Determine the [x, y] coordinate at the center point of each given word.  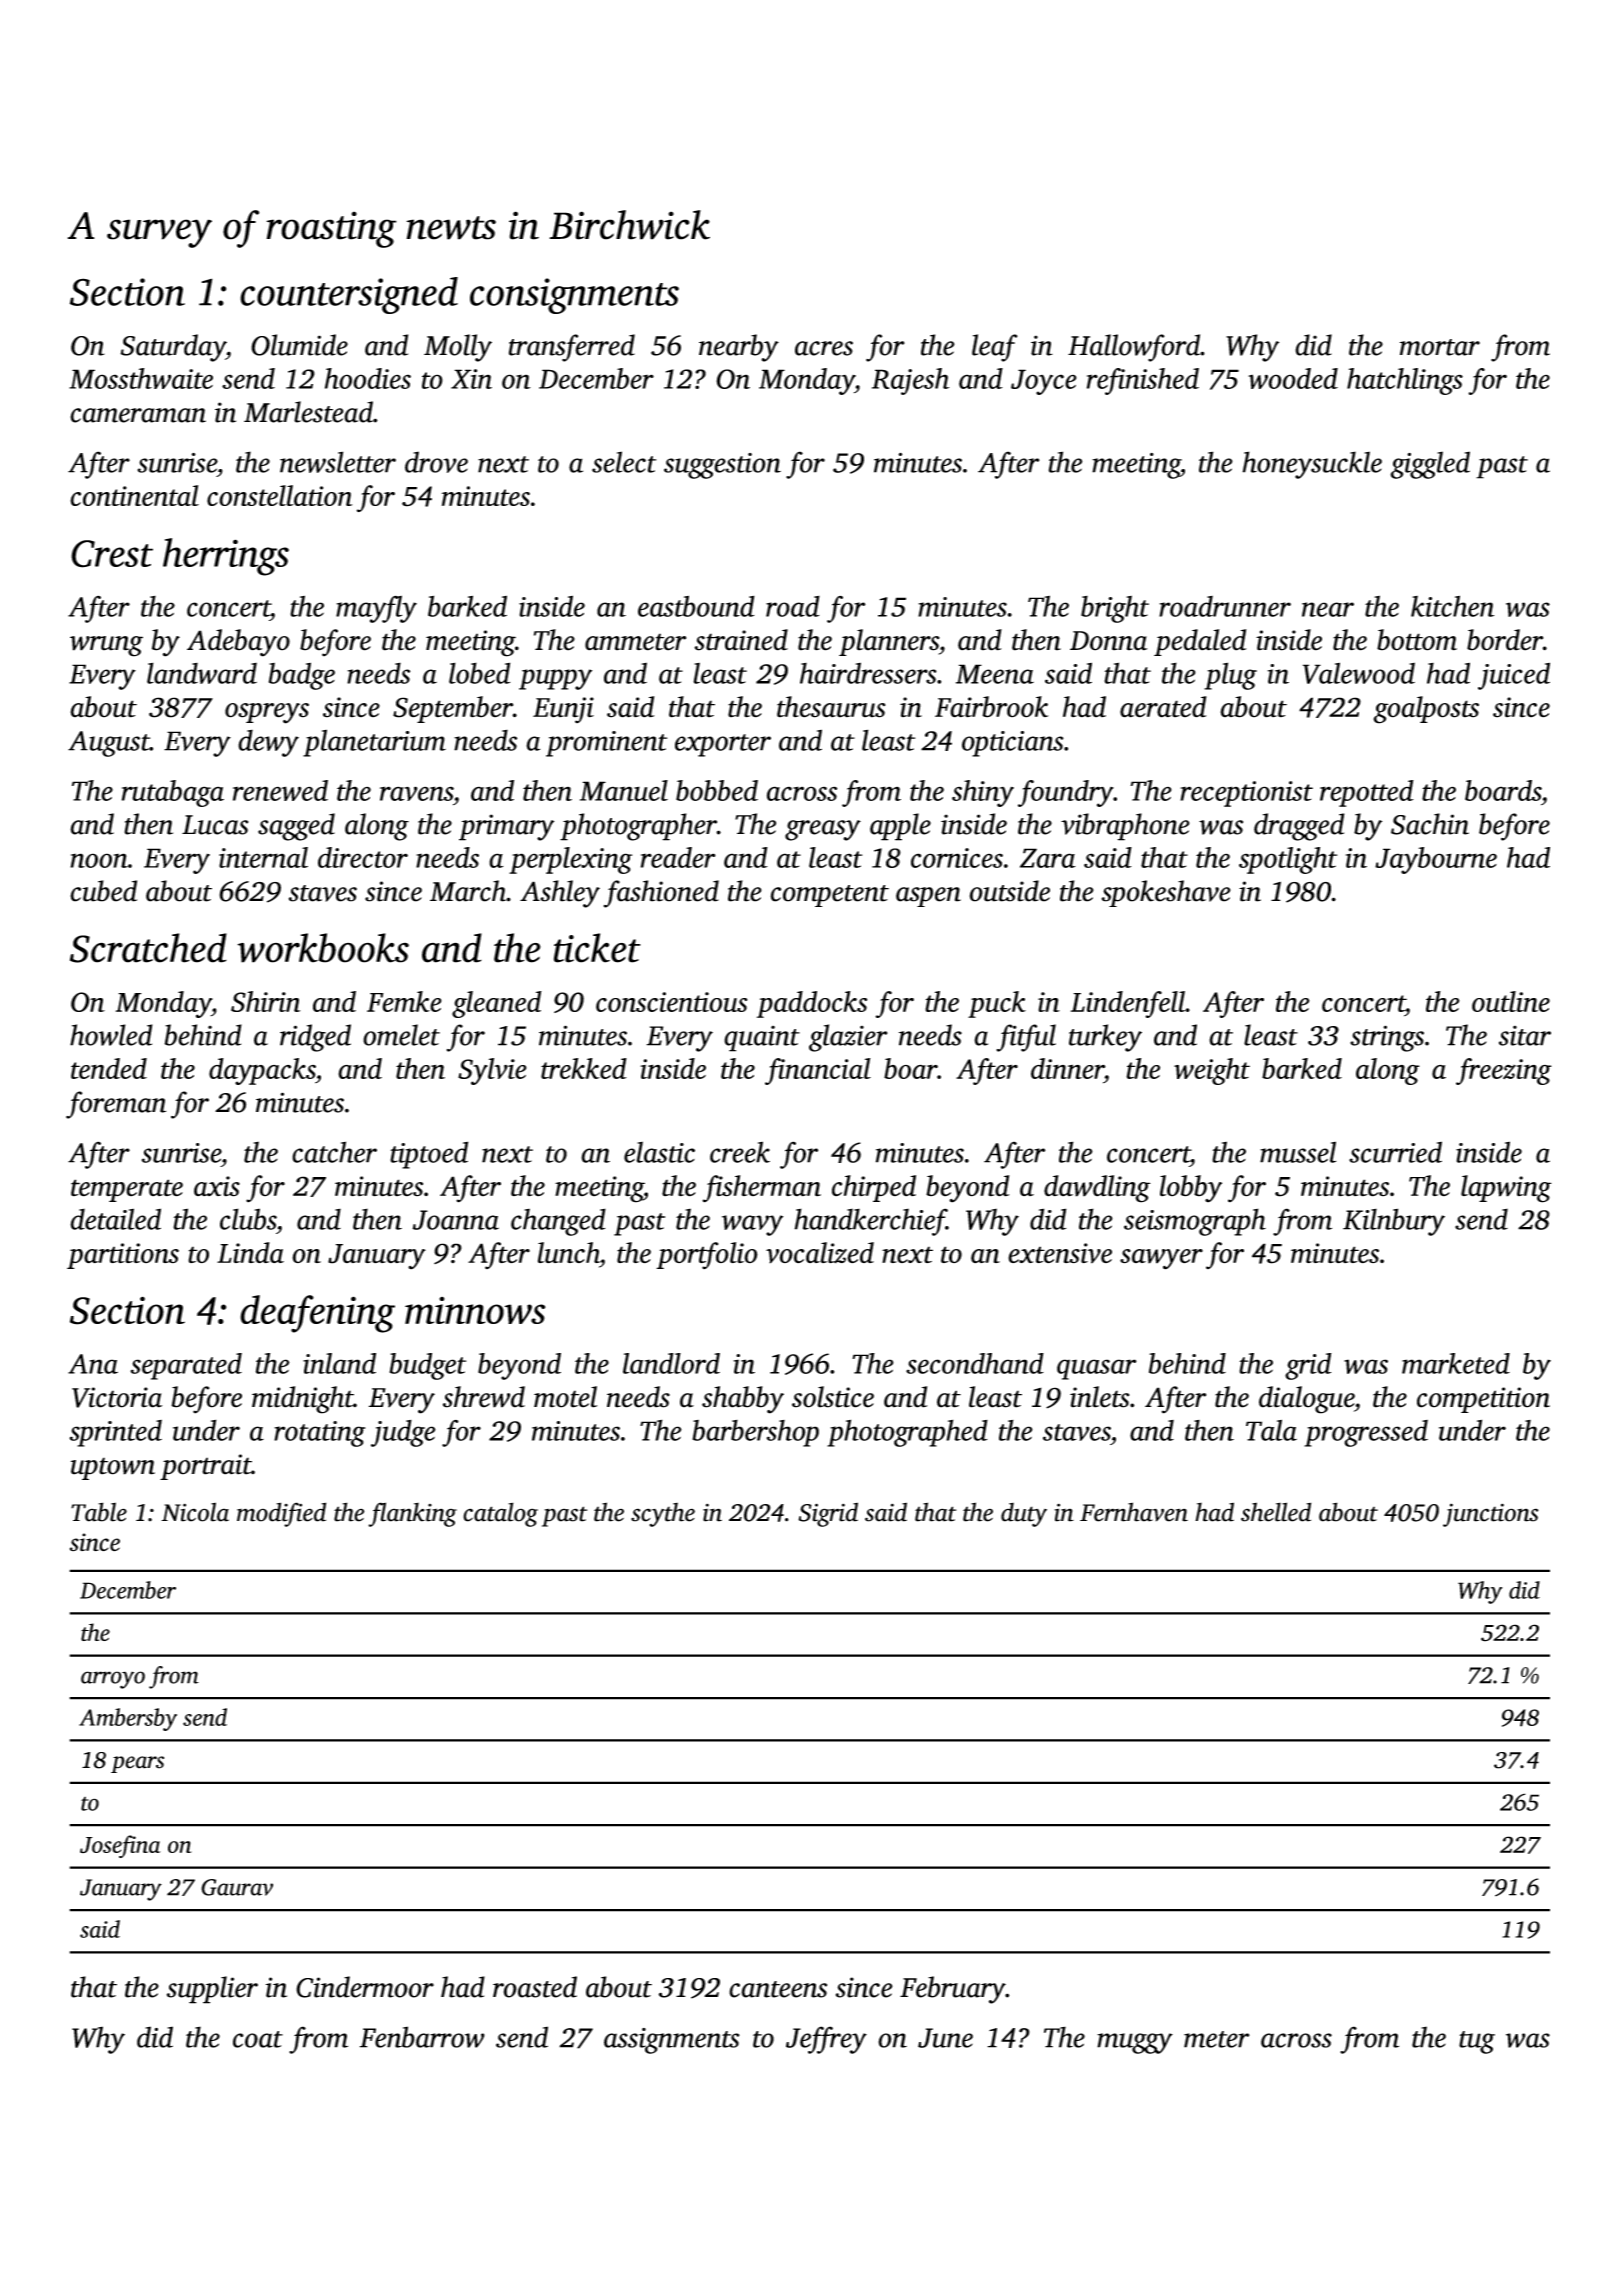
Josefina [120, 1846]
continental [134, 495]
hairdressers [868, 673]
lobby [1191, 1189]
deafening [317, 1314]
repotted [1367, 793]
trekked [584, 1068]
